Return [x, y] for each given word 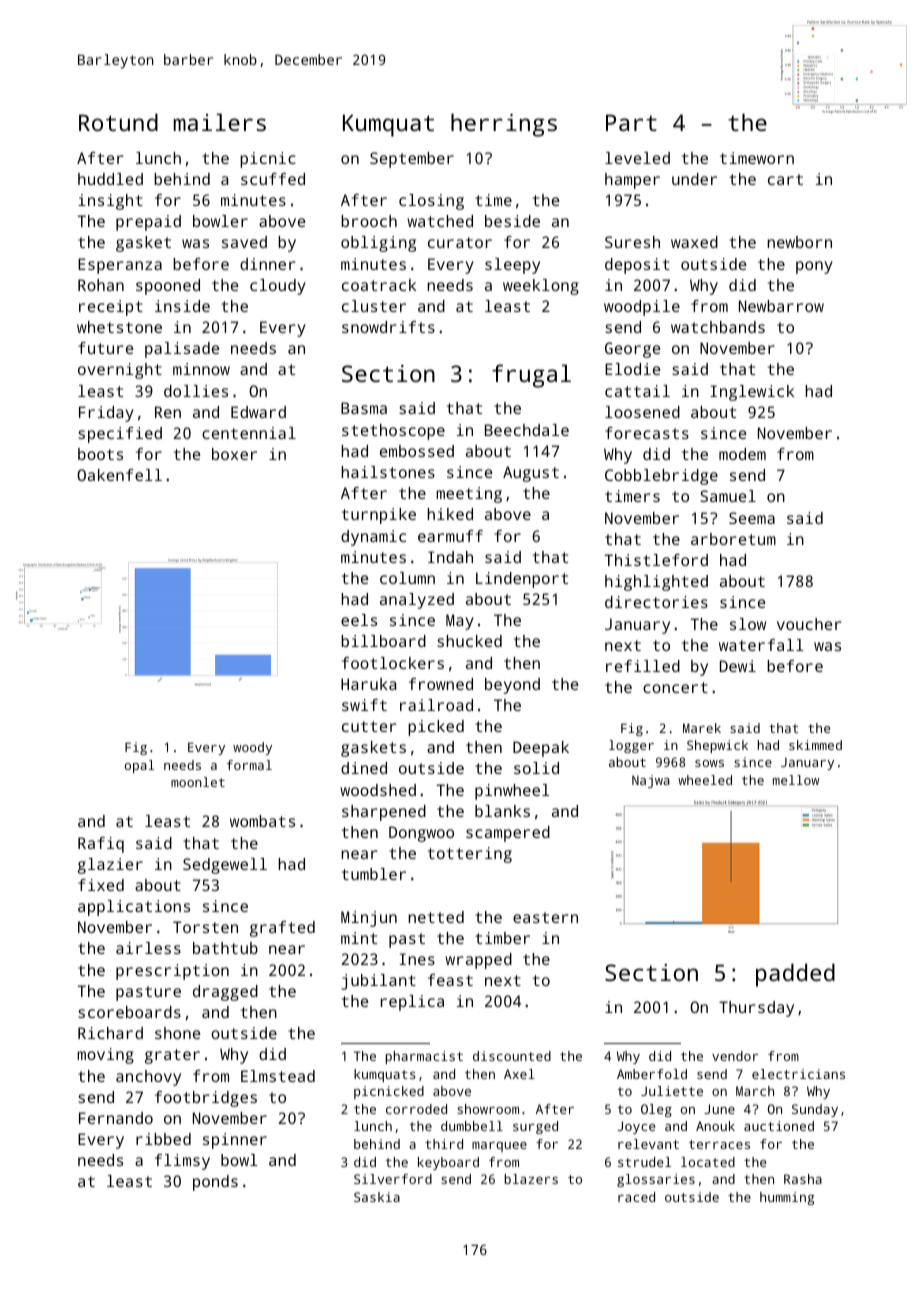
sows [709, 763]
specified [120, 435]
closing [431, 202]
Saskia [377, 1197]
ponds [215, 1183]
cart [785, 179]
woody [252, 748]
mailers [220, 122]
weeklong [541, 287]
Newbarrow [781, 306]
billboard [383, 641]
